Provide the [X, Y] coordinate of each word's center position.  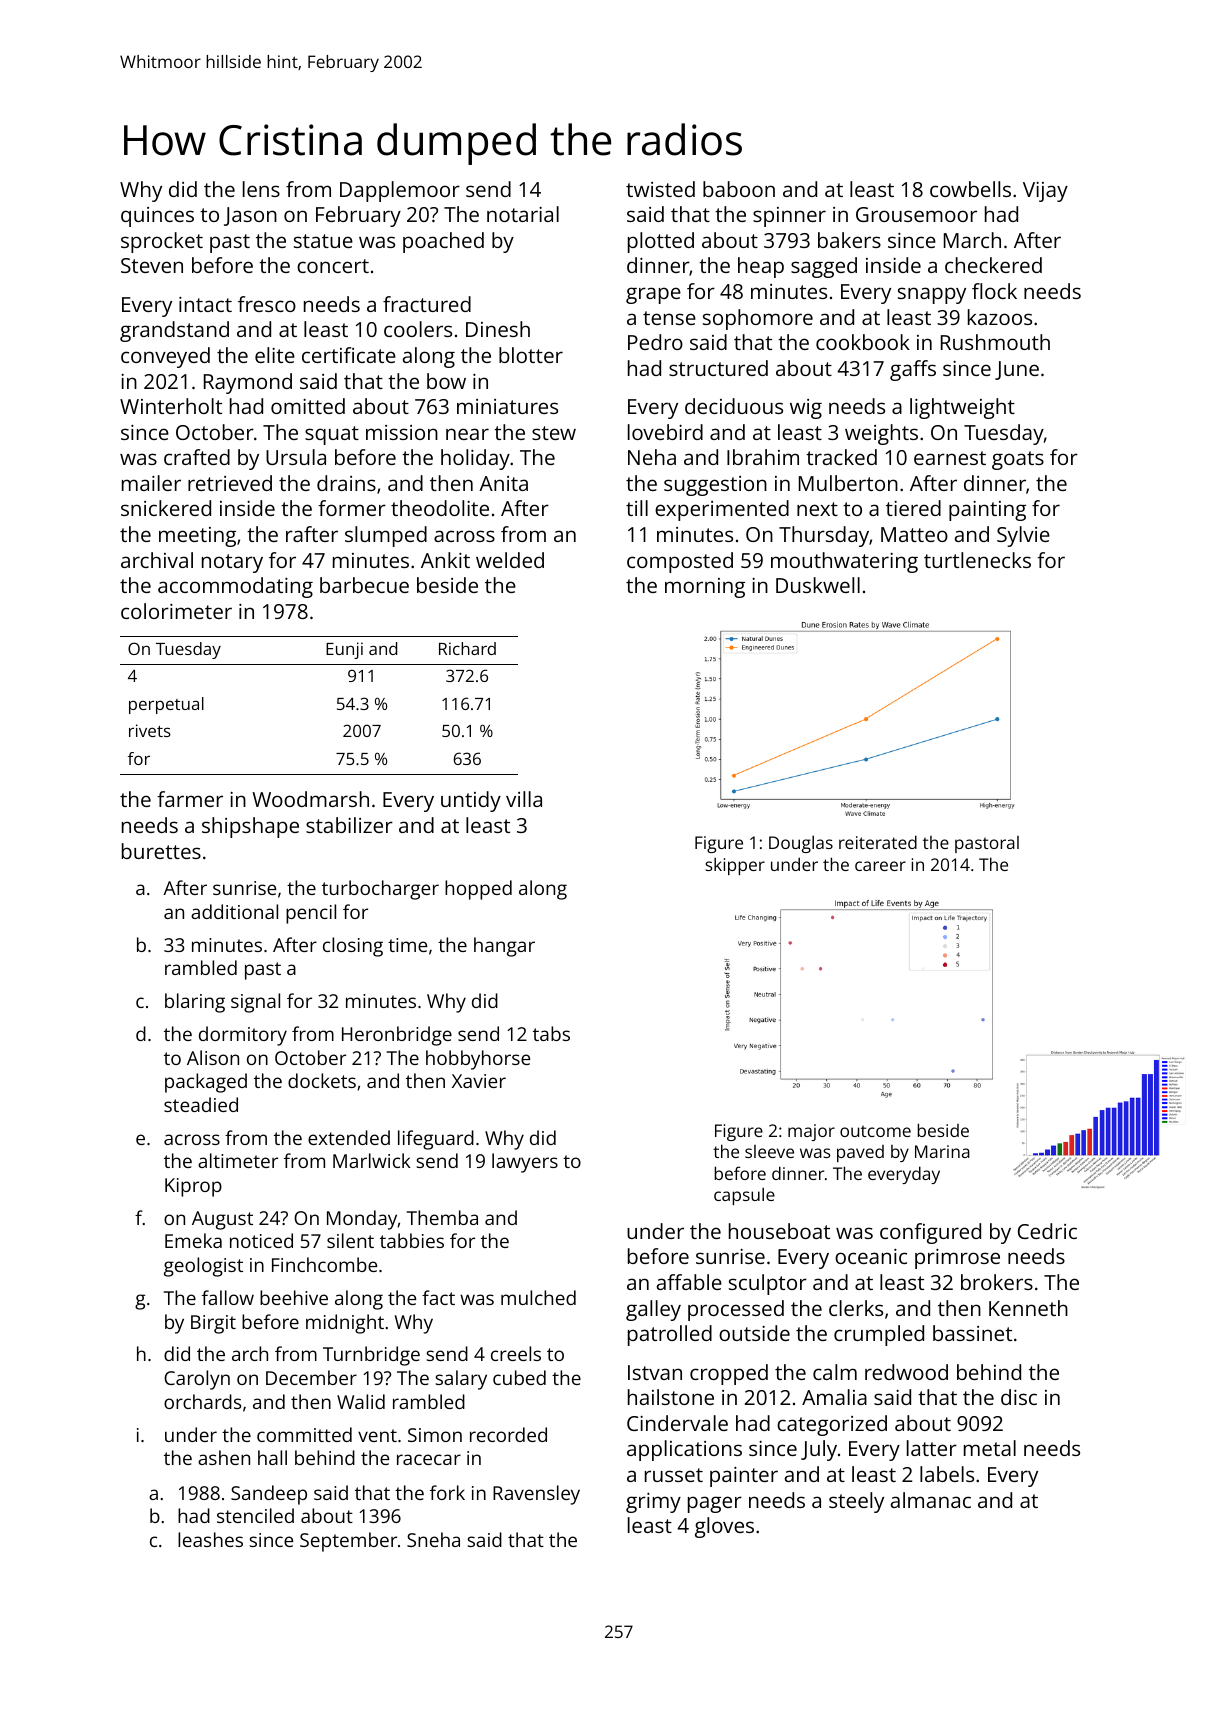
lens [261, 189]
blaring [195, 1003]
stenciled [255, 1515]
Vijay [1045, 192]
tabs [551, 1033]
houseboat [779, 1231]
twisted [660, 189]
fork [447, 1492]
